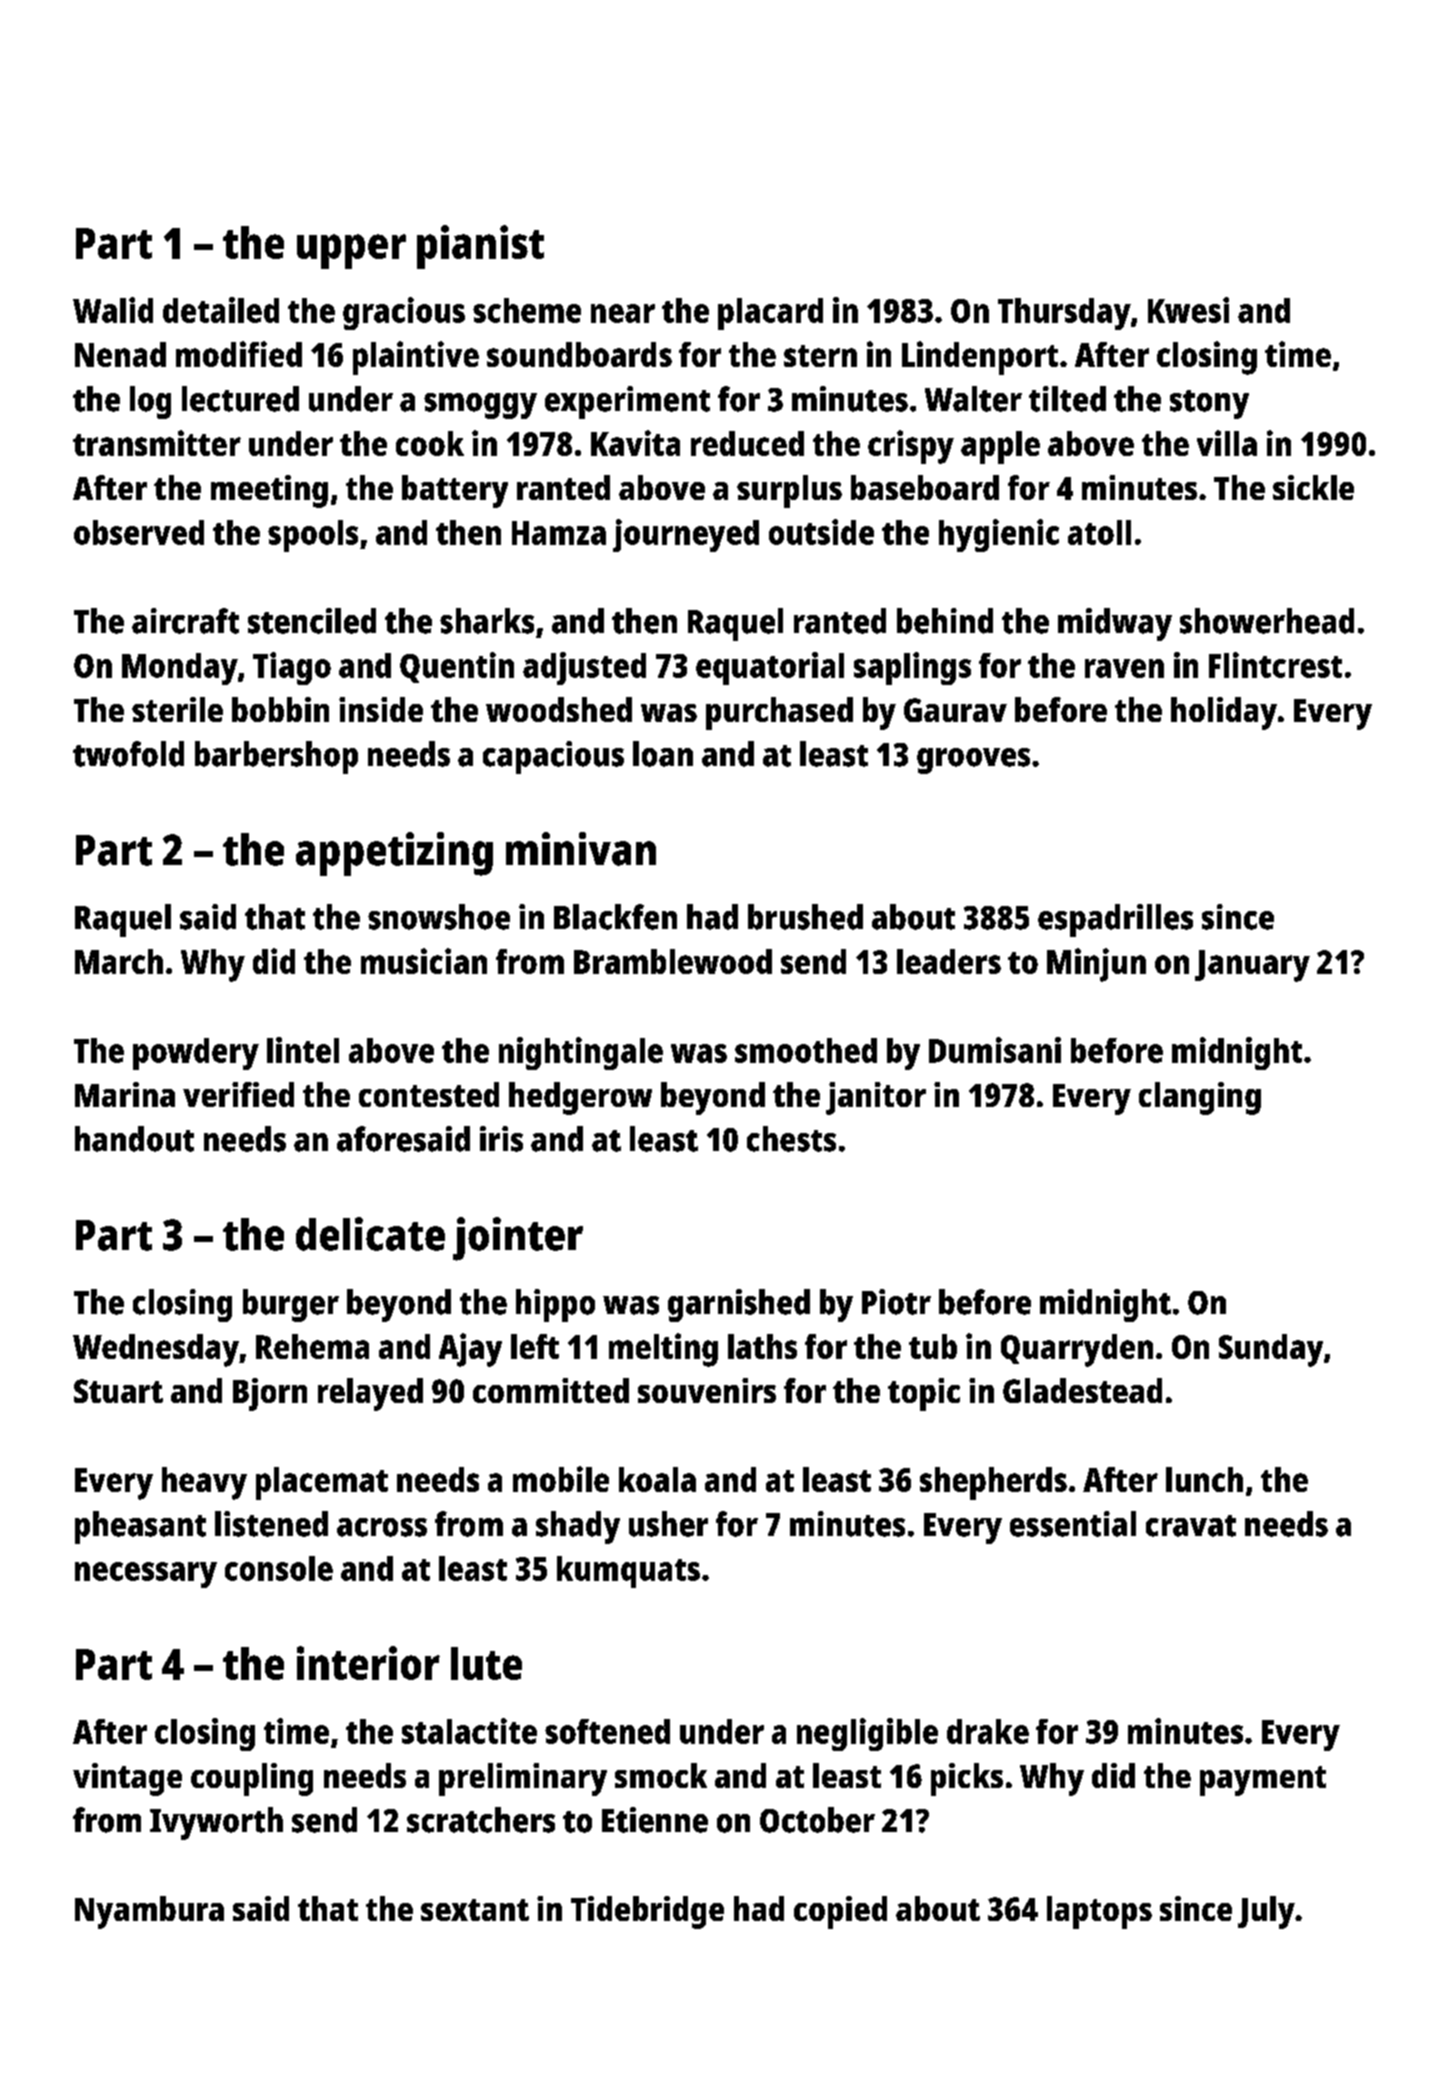 The height and width of the document is (2100, 1450). Describe the element at coordinates (663, 754) in the document. I see `loan` at that location.
